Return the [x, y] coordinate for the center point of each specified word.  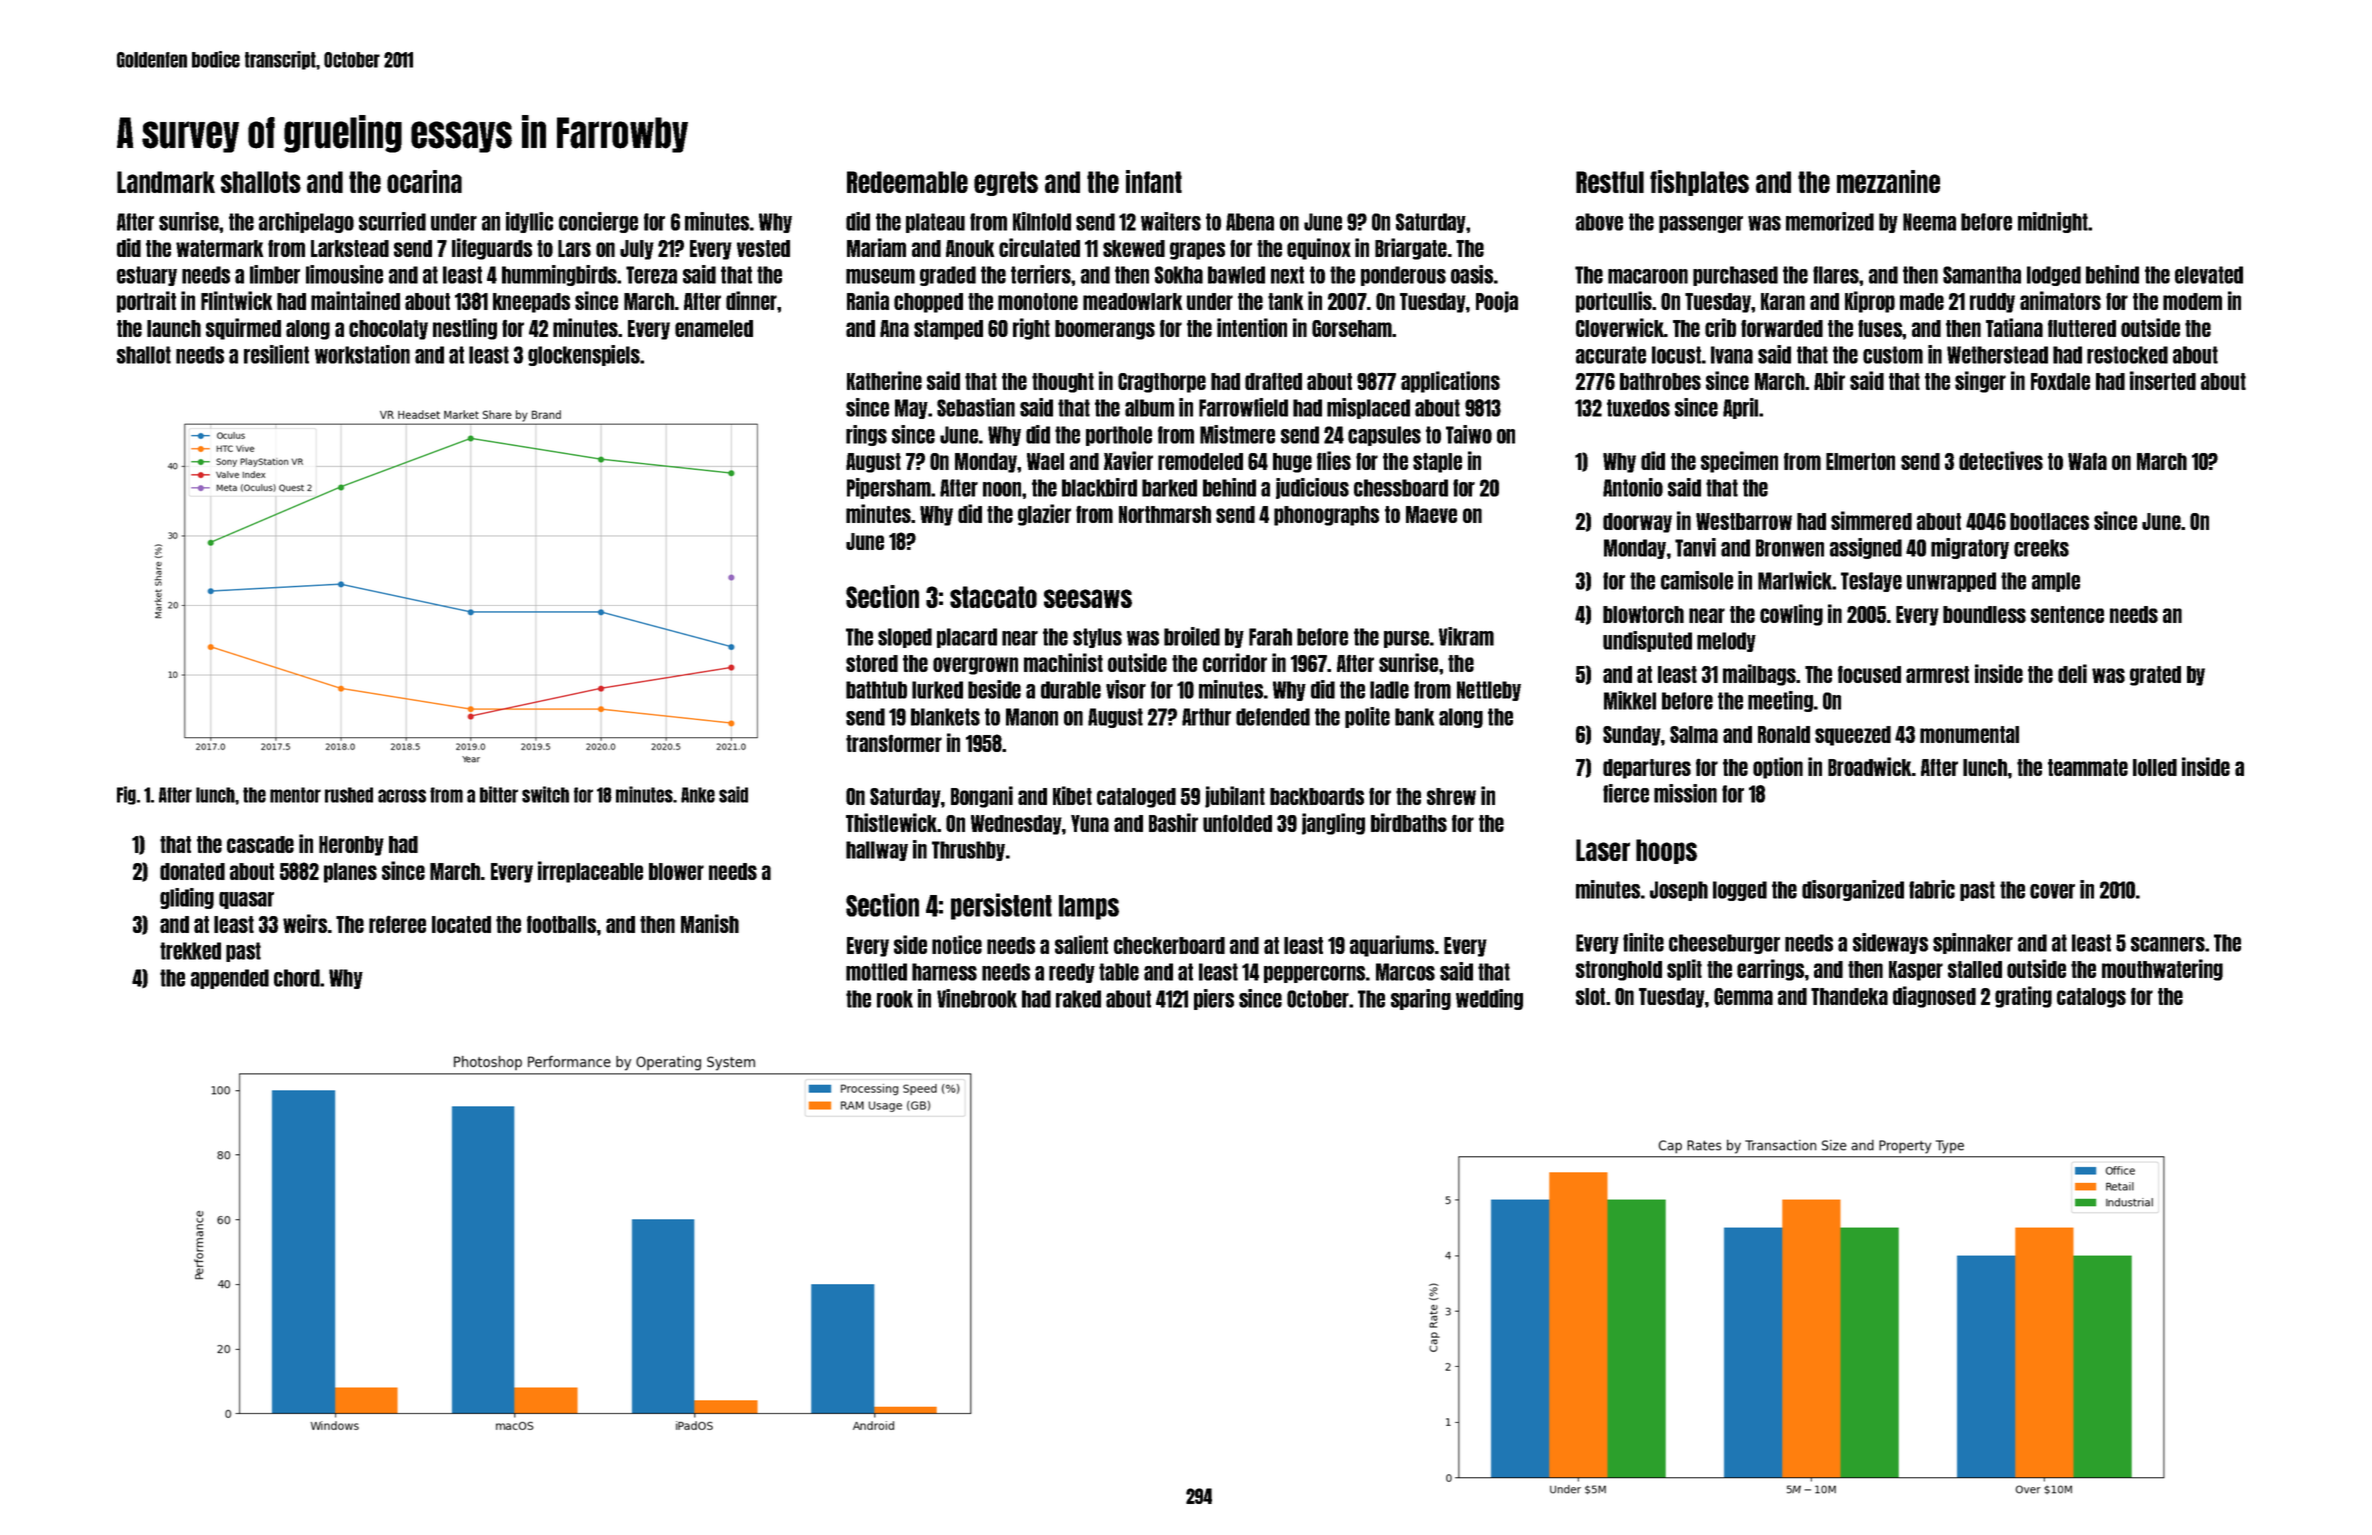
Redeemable [907, 182]
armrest [1937, 674]
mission [1685, 793]
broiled [1192, 636]
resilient [276, 354]
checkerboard [1169, 945]
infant [1154, 181]
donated [192, 871]
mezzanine [1888, 181]
